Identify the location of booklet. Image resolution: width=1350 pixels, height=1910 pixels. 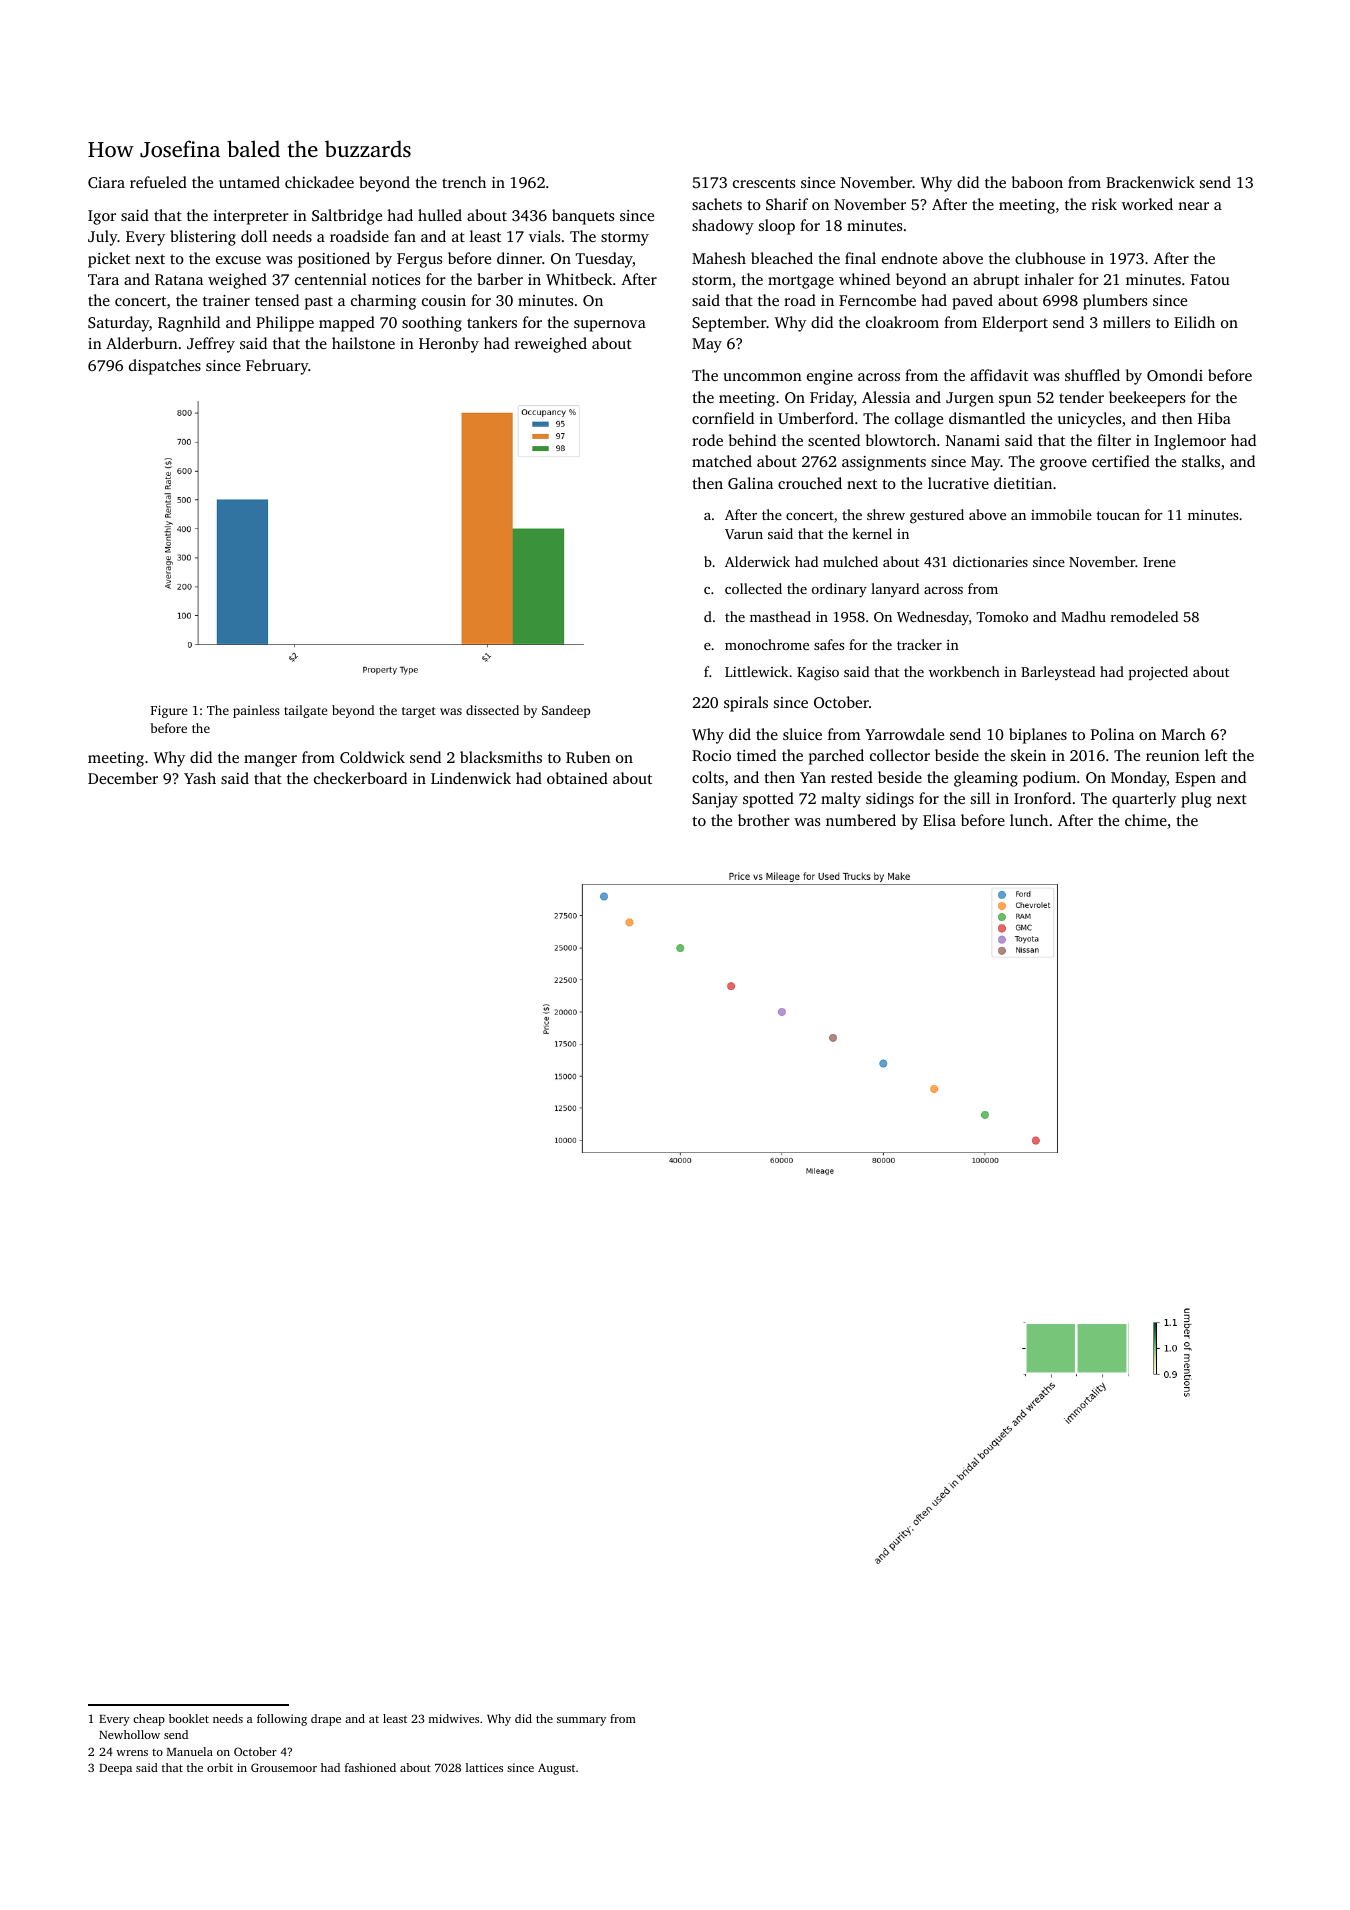
(189, 1718).
